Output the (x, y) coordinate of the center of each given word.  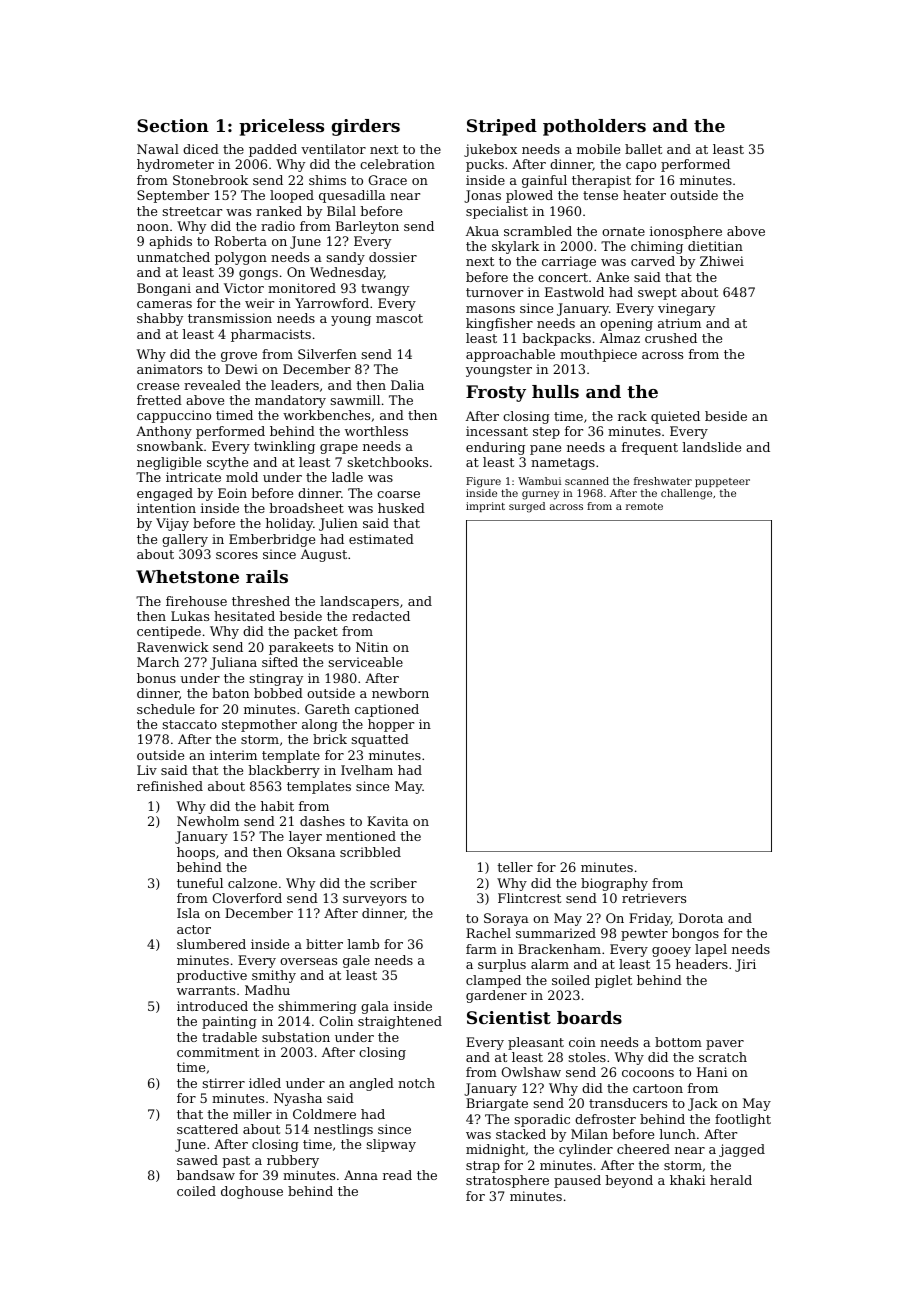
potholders (594, 127)
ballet (643, 149)
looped (292, 196)
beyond (629, 1181)
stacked (521, 1134)
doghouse (252, 1192)
